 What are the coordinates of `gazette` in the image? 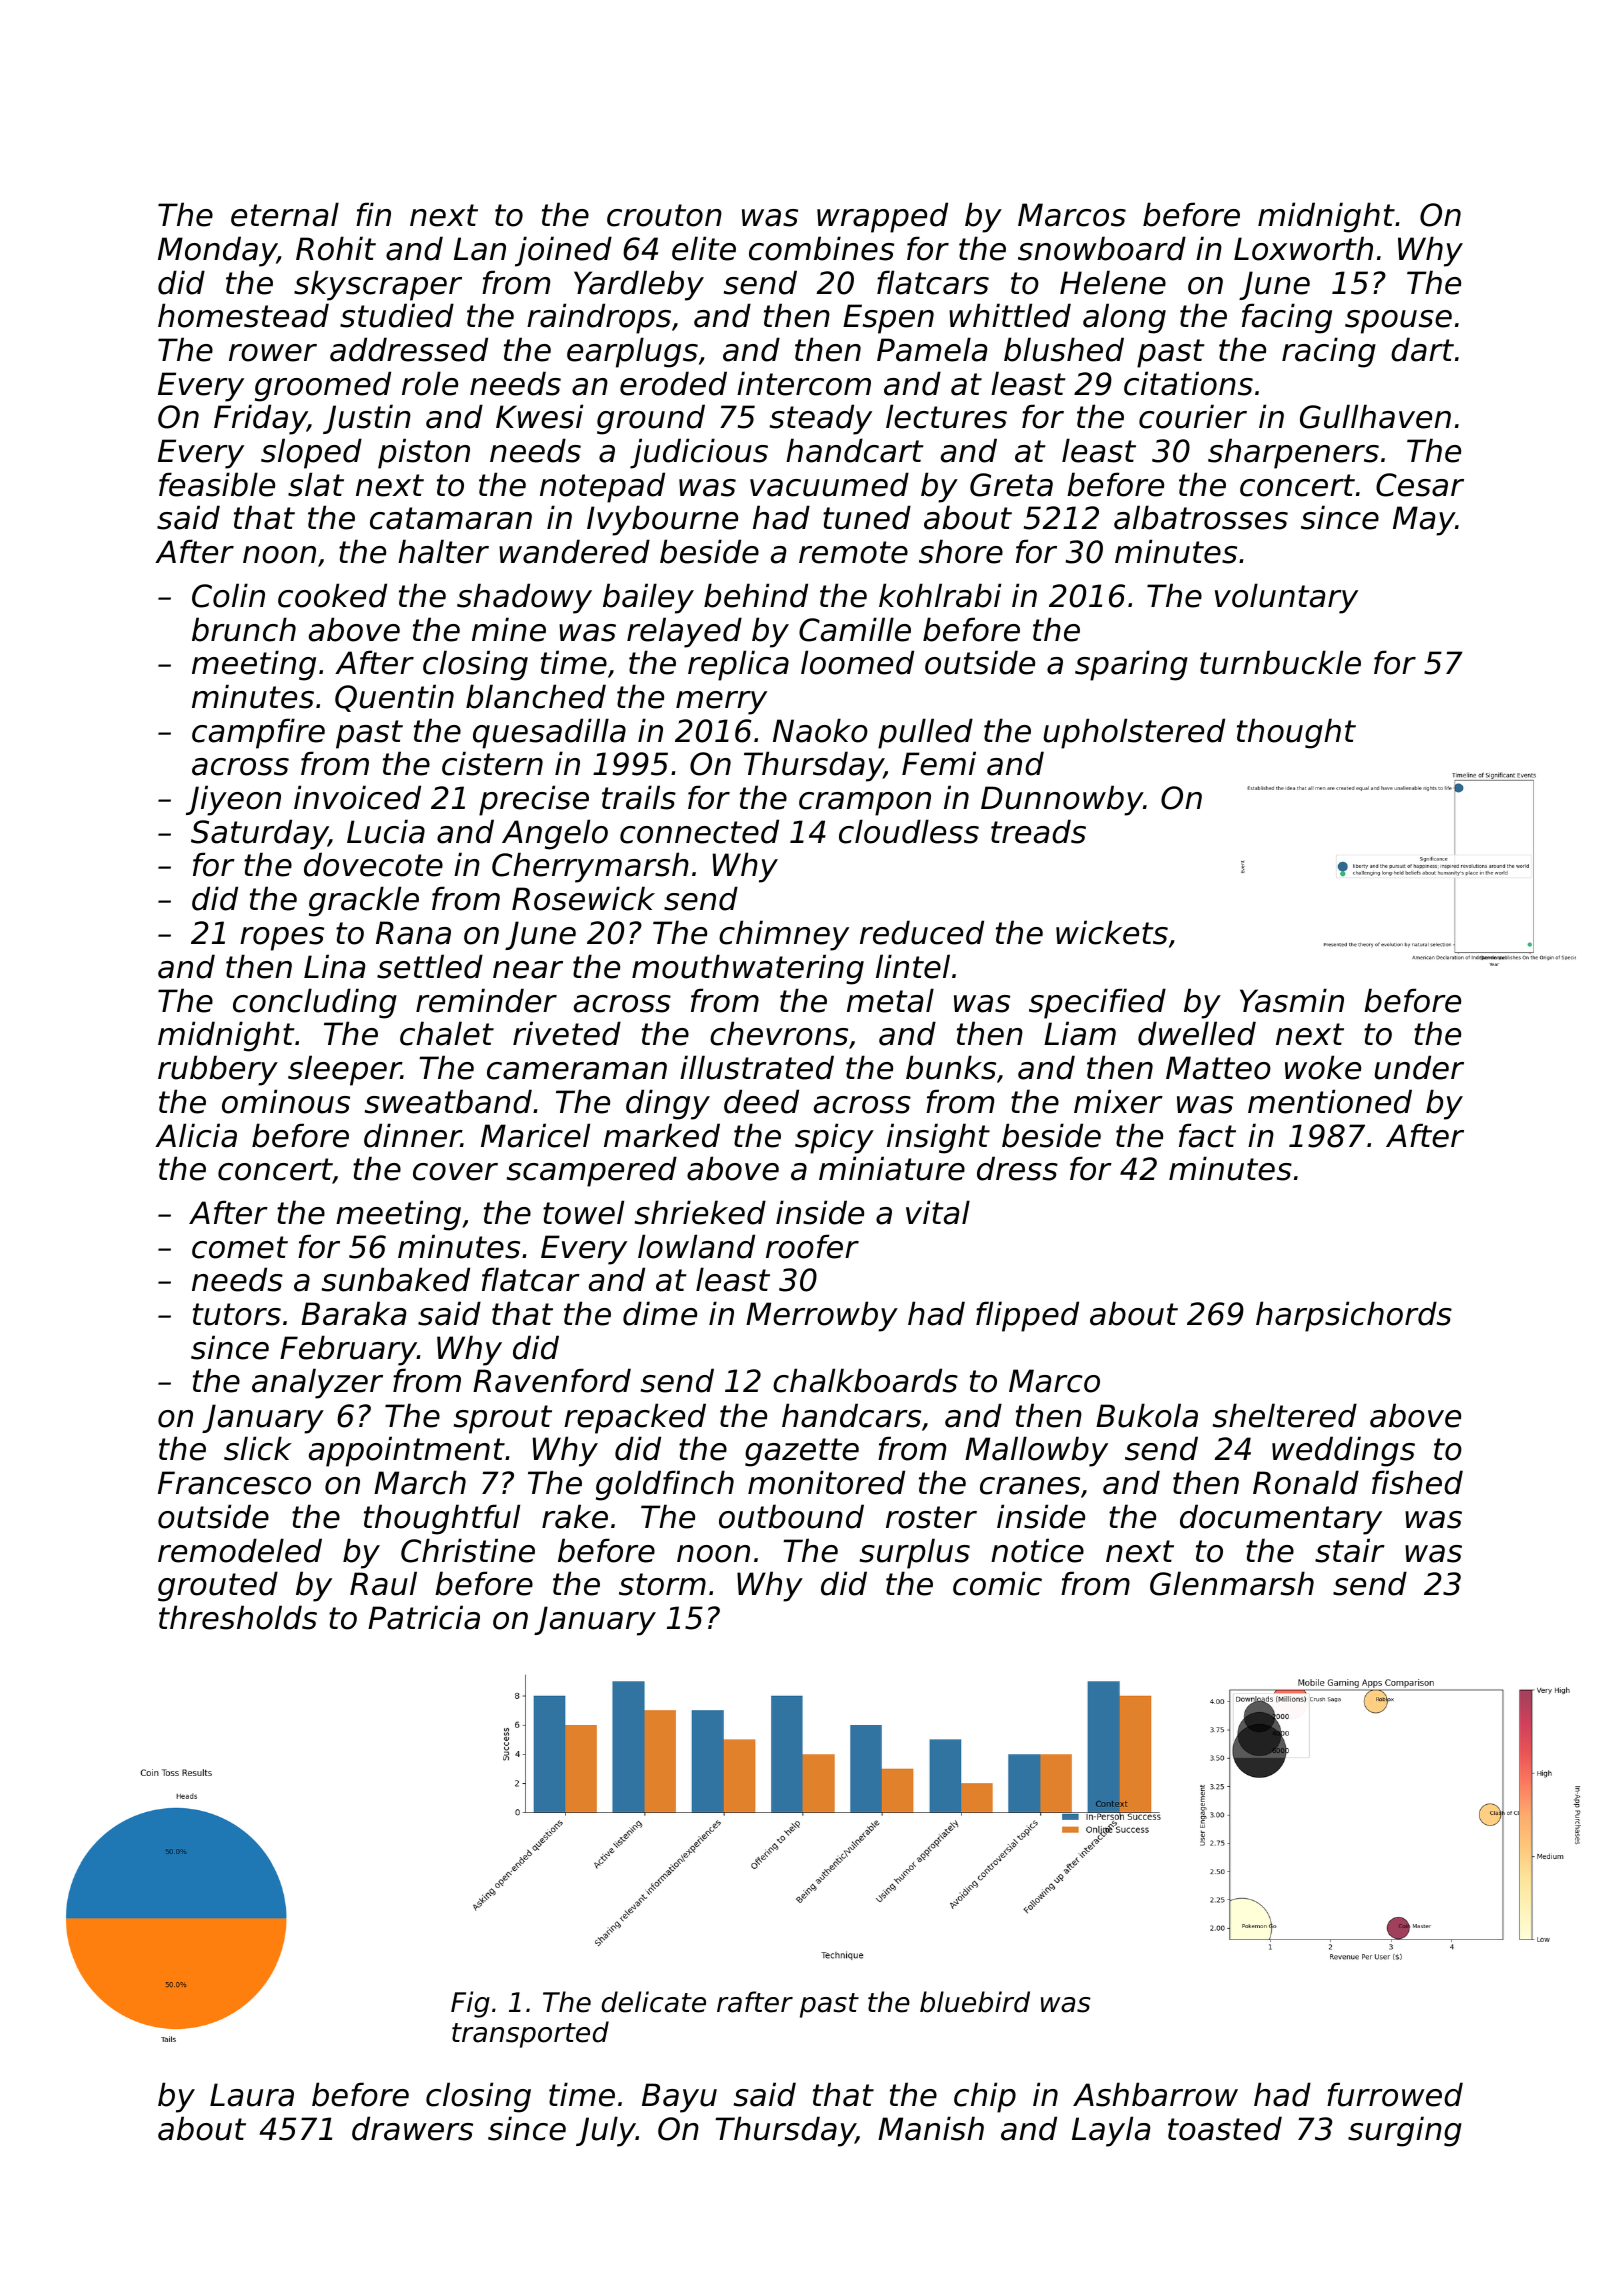 It's located at (802, 1452).
